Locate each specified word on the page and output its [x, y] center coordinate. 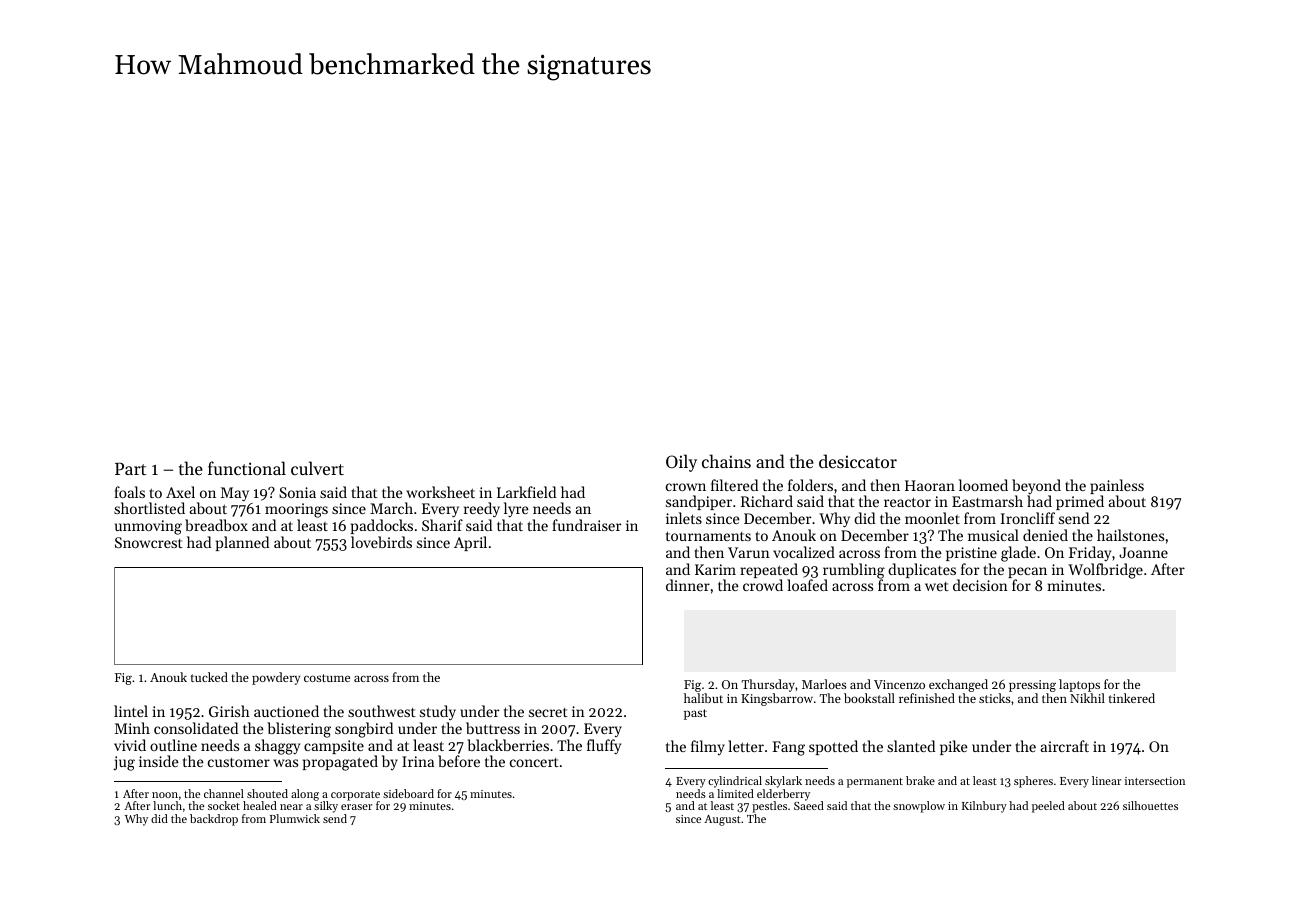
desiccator [858, 461]
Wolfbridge [1105, 571]
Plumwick [295, 818]
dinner [688, 585]
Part [130, 468]
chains [726, 461]
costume [327, 678]
